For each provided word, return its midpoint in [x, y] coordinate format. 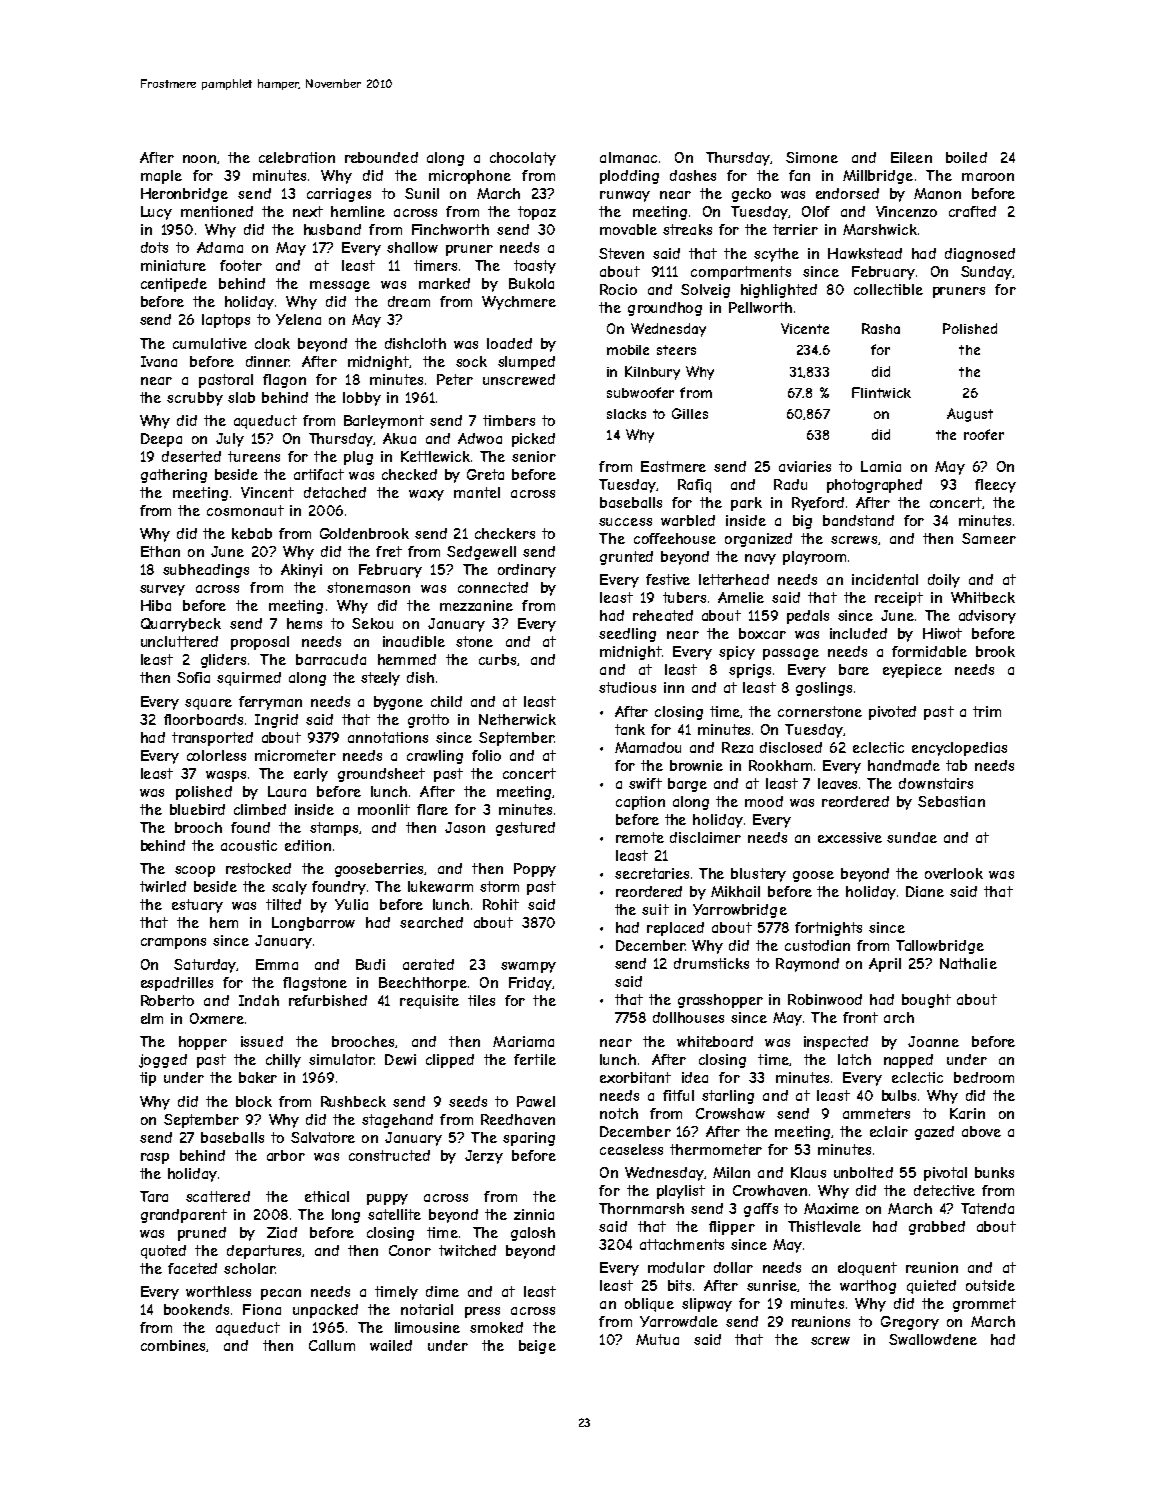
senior [534, 456]
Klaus [808, 1172]
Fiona [262, 1309]
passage [791, 654]
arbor [286, 1155]
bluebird [197, 809]
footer [241, 265]
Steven [621, 253]
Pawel [536, 1101]
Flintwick [881, 392]
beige [537, 1347]
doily [944, 581]
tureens [254, 456]
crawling [435, 757]
